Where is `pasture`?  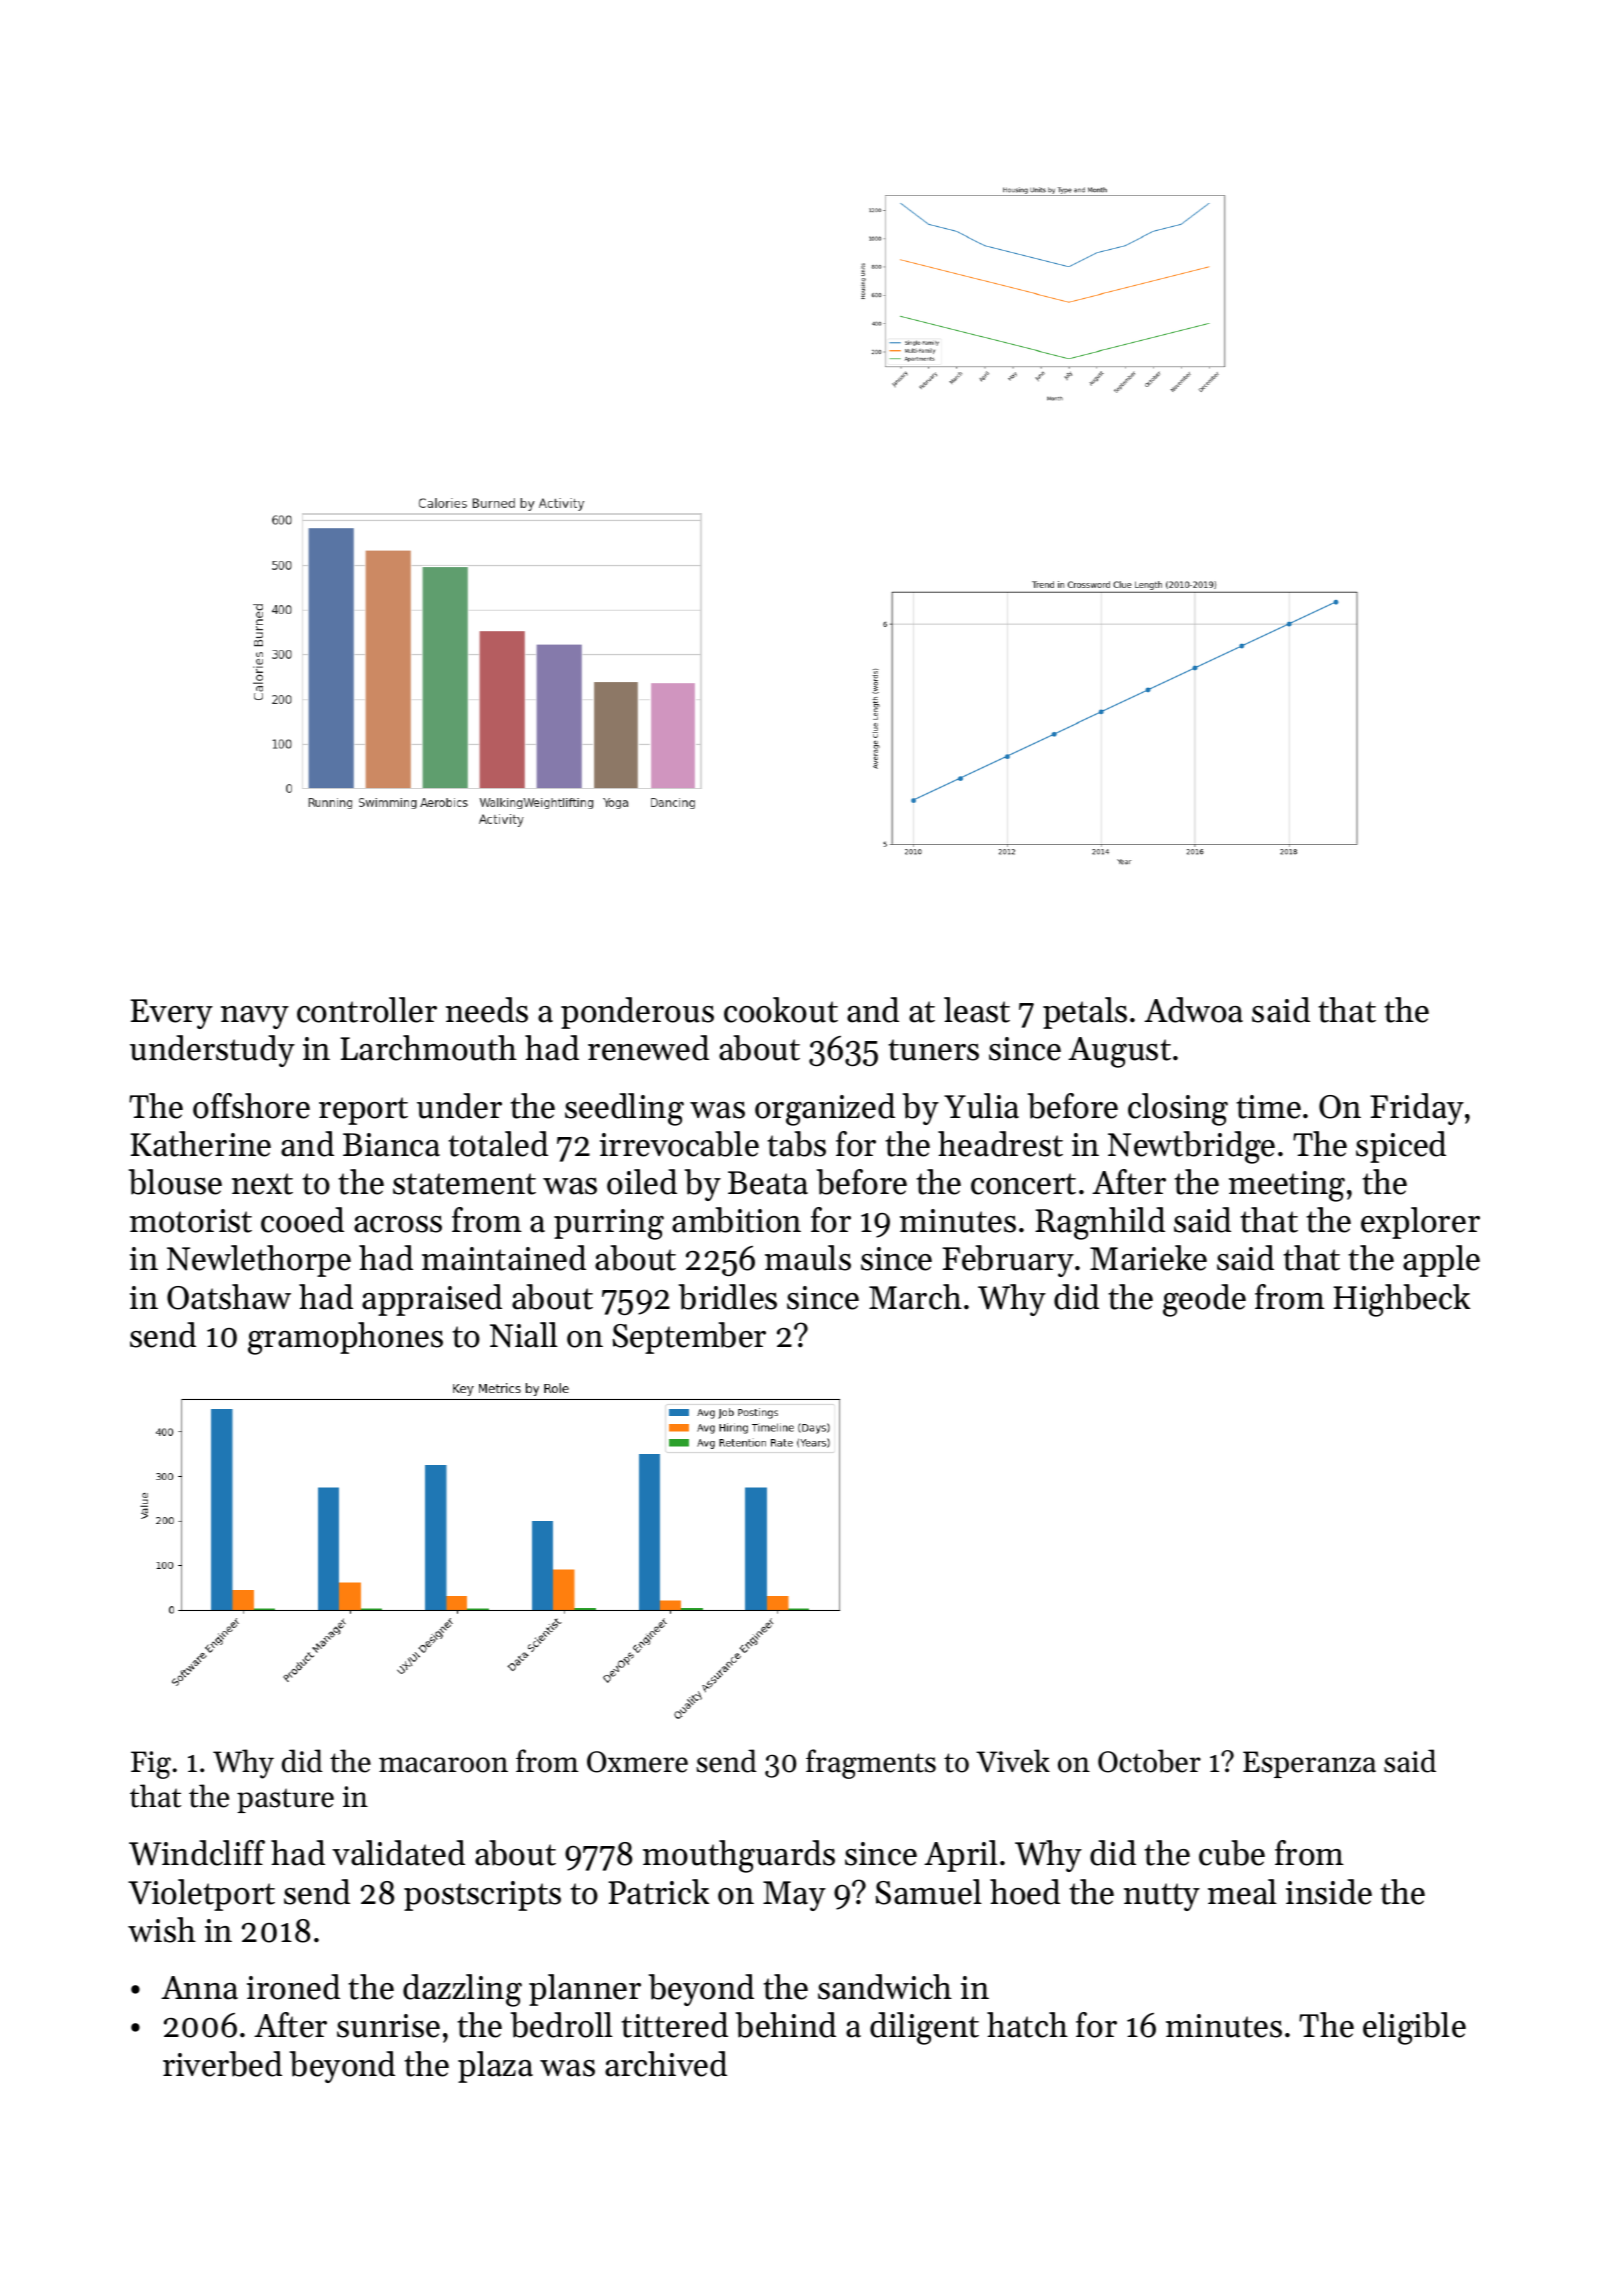 pasture is located at coordinates (285, 1800).
